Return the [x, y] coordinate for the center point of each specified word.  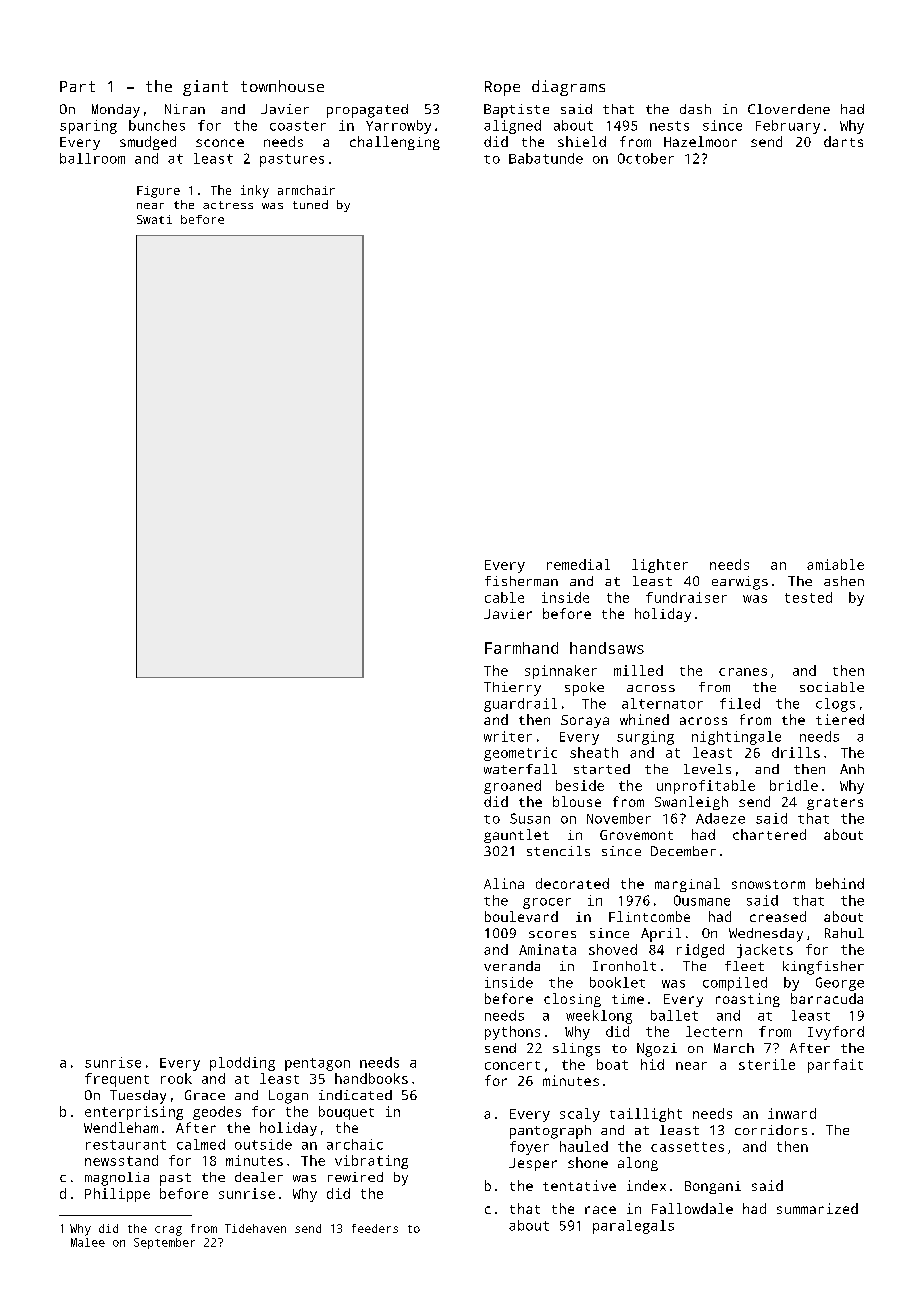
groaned [512, 787]
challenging [395, 143]
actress [228, 205]
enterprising [134, 1113]
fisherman [521, 581]
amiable [835, 564]
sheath [594, 752]
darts [843, 141]
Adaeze [720, 818]
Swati [154, 219]
